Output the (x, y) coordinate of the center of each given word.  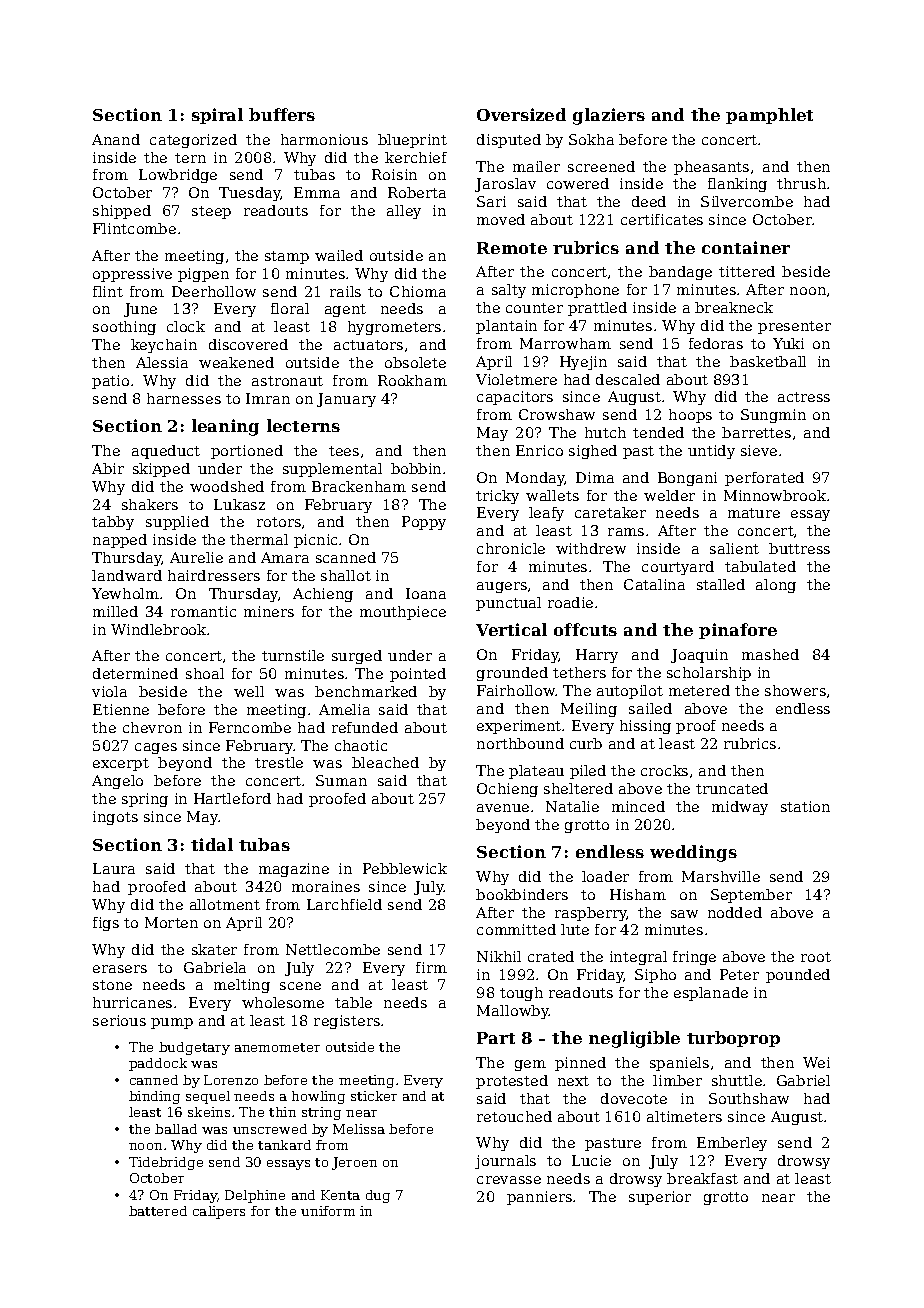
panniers (539, 1198)
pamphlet (769, 116)
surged (357, 657)
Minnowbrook (775, 495)
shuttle (737, 1080)
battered (158, 1211)
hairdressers (214, 575)
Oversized (521, 114)
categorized (193, 141)
